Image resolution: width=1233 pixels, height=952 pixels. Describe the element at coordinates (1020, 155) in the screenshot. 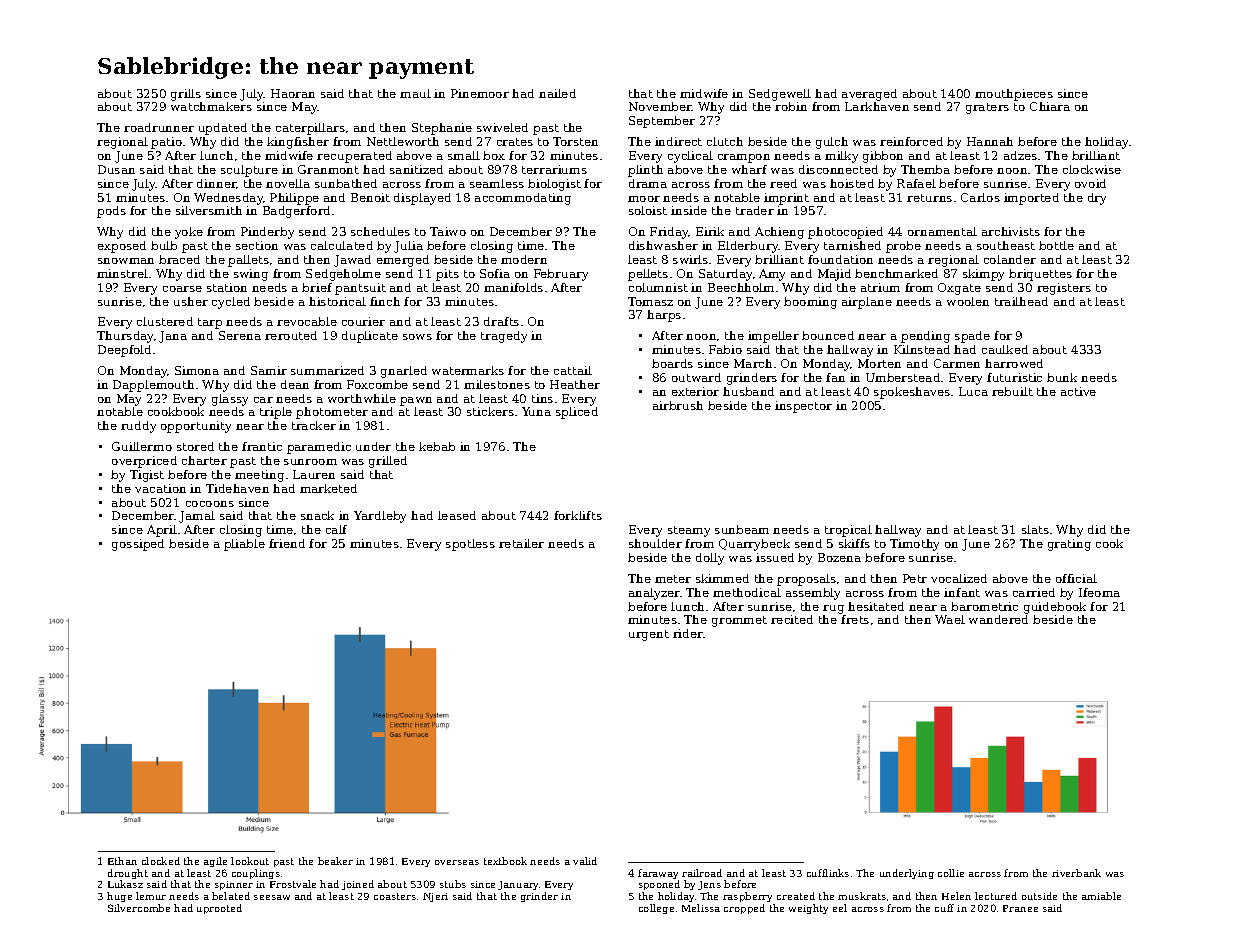

I see `adzes` at that location.
